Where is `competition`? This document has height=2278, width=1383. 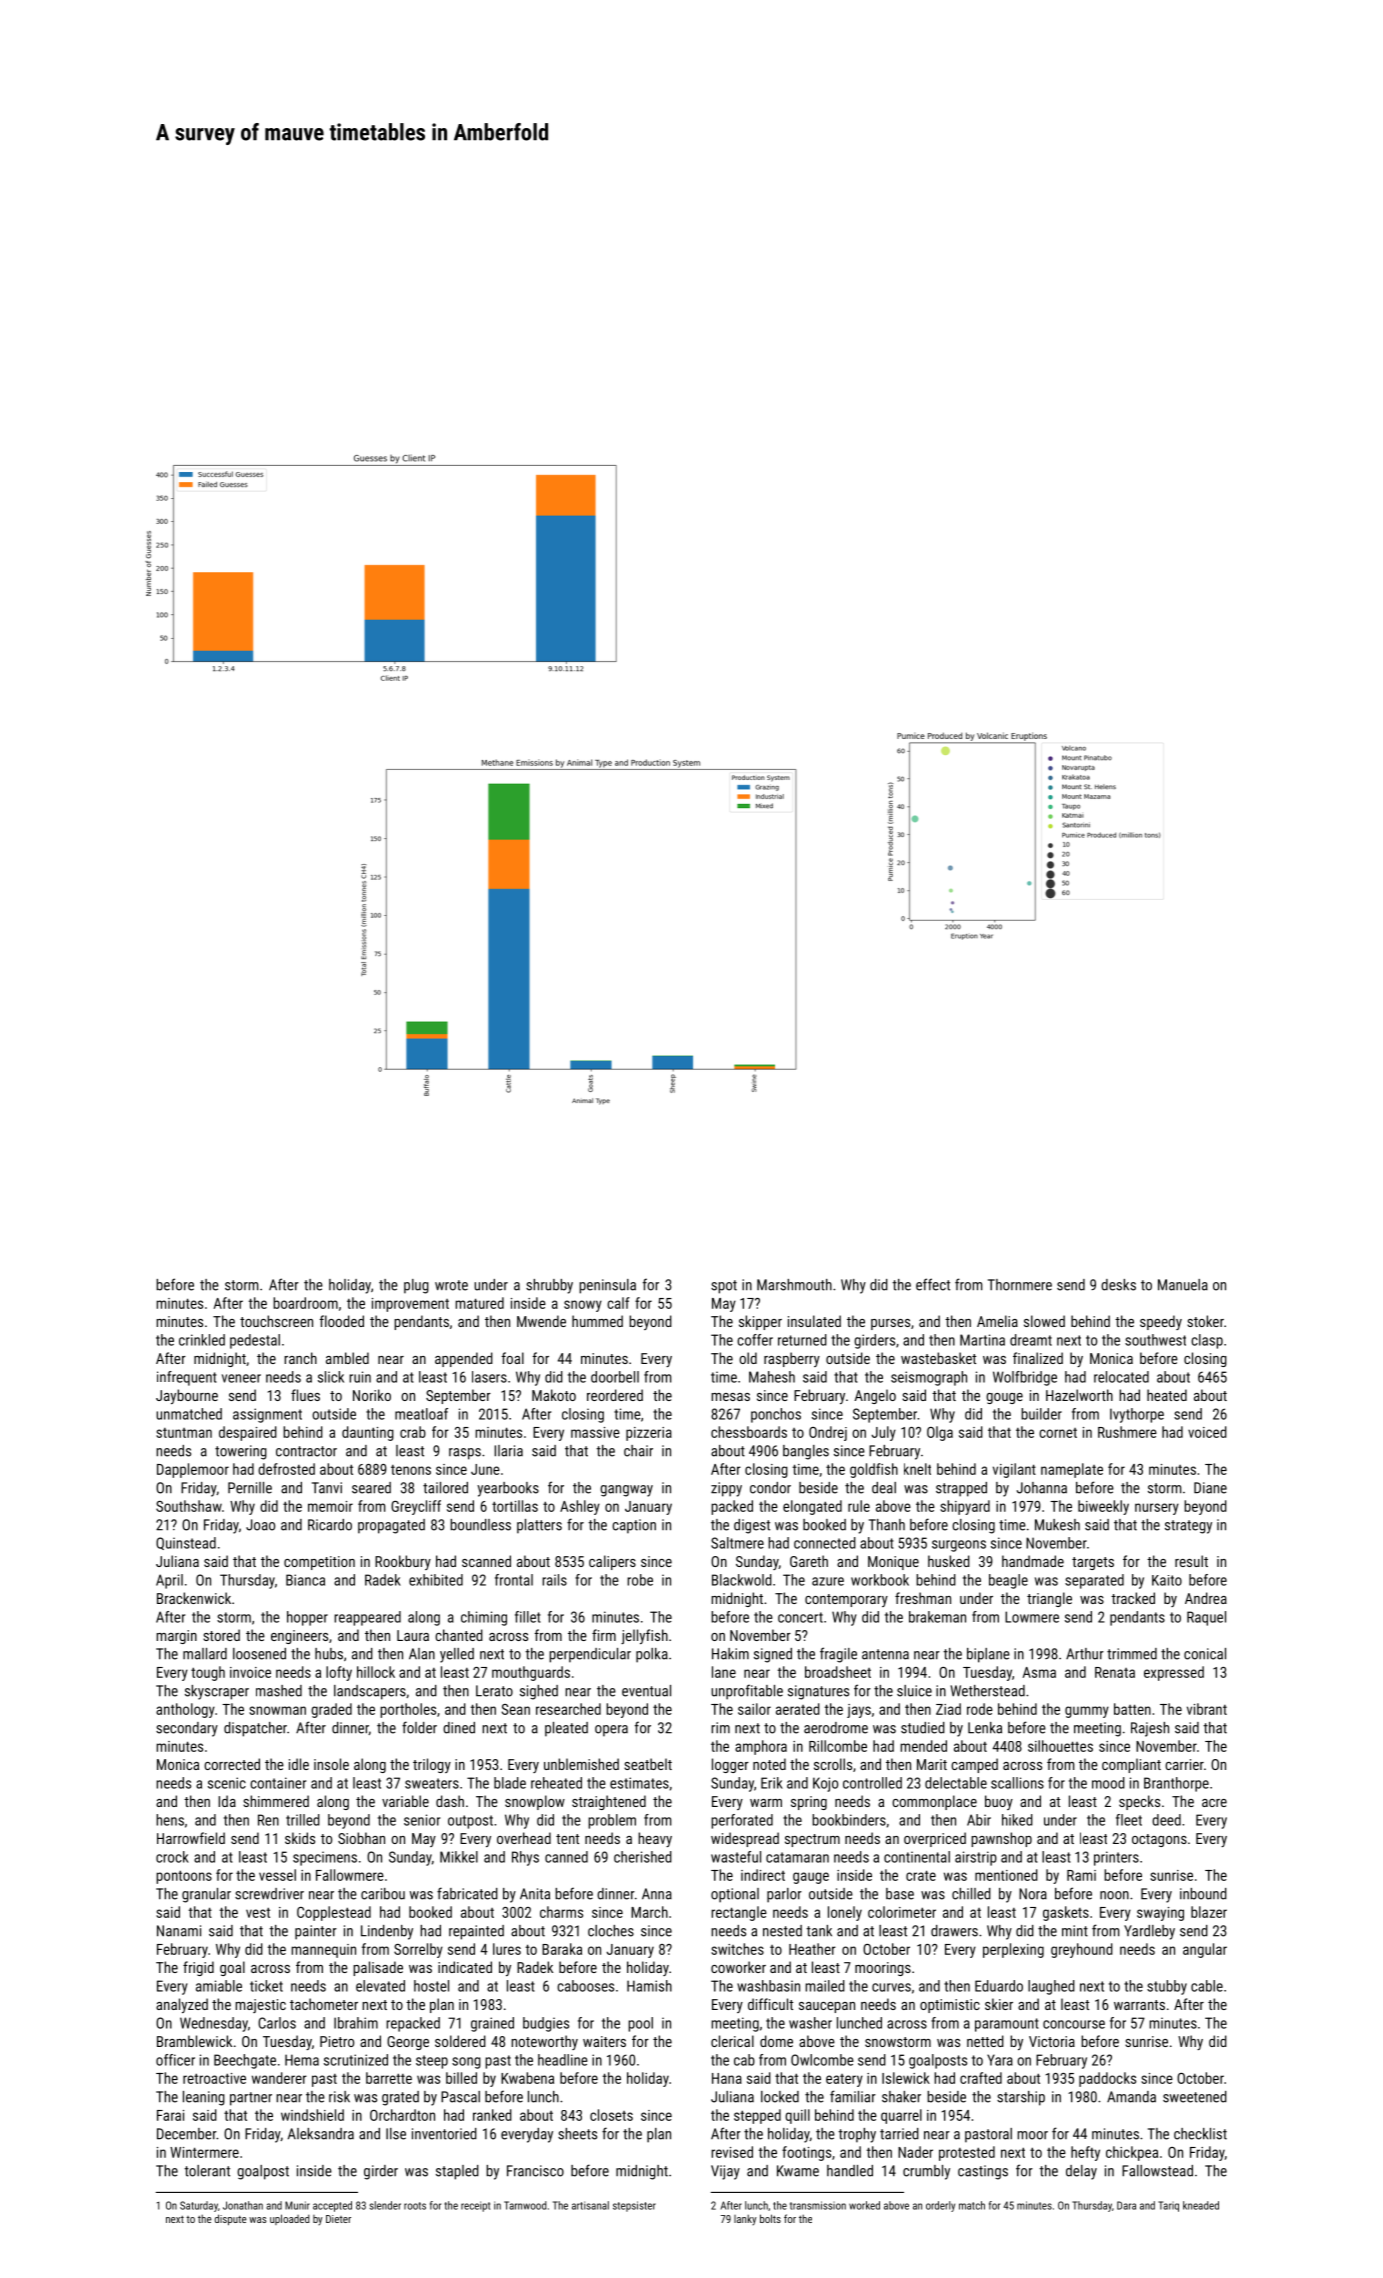
competition is located at coordinates (319, 1563).
